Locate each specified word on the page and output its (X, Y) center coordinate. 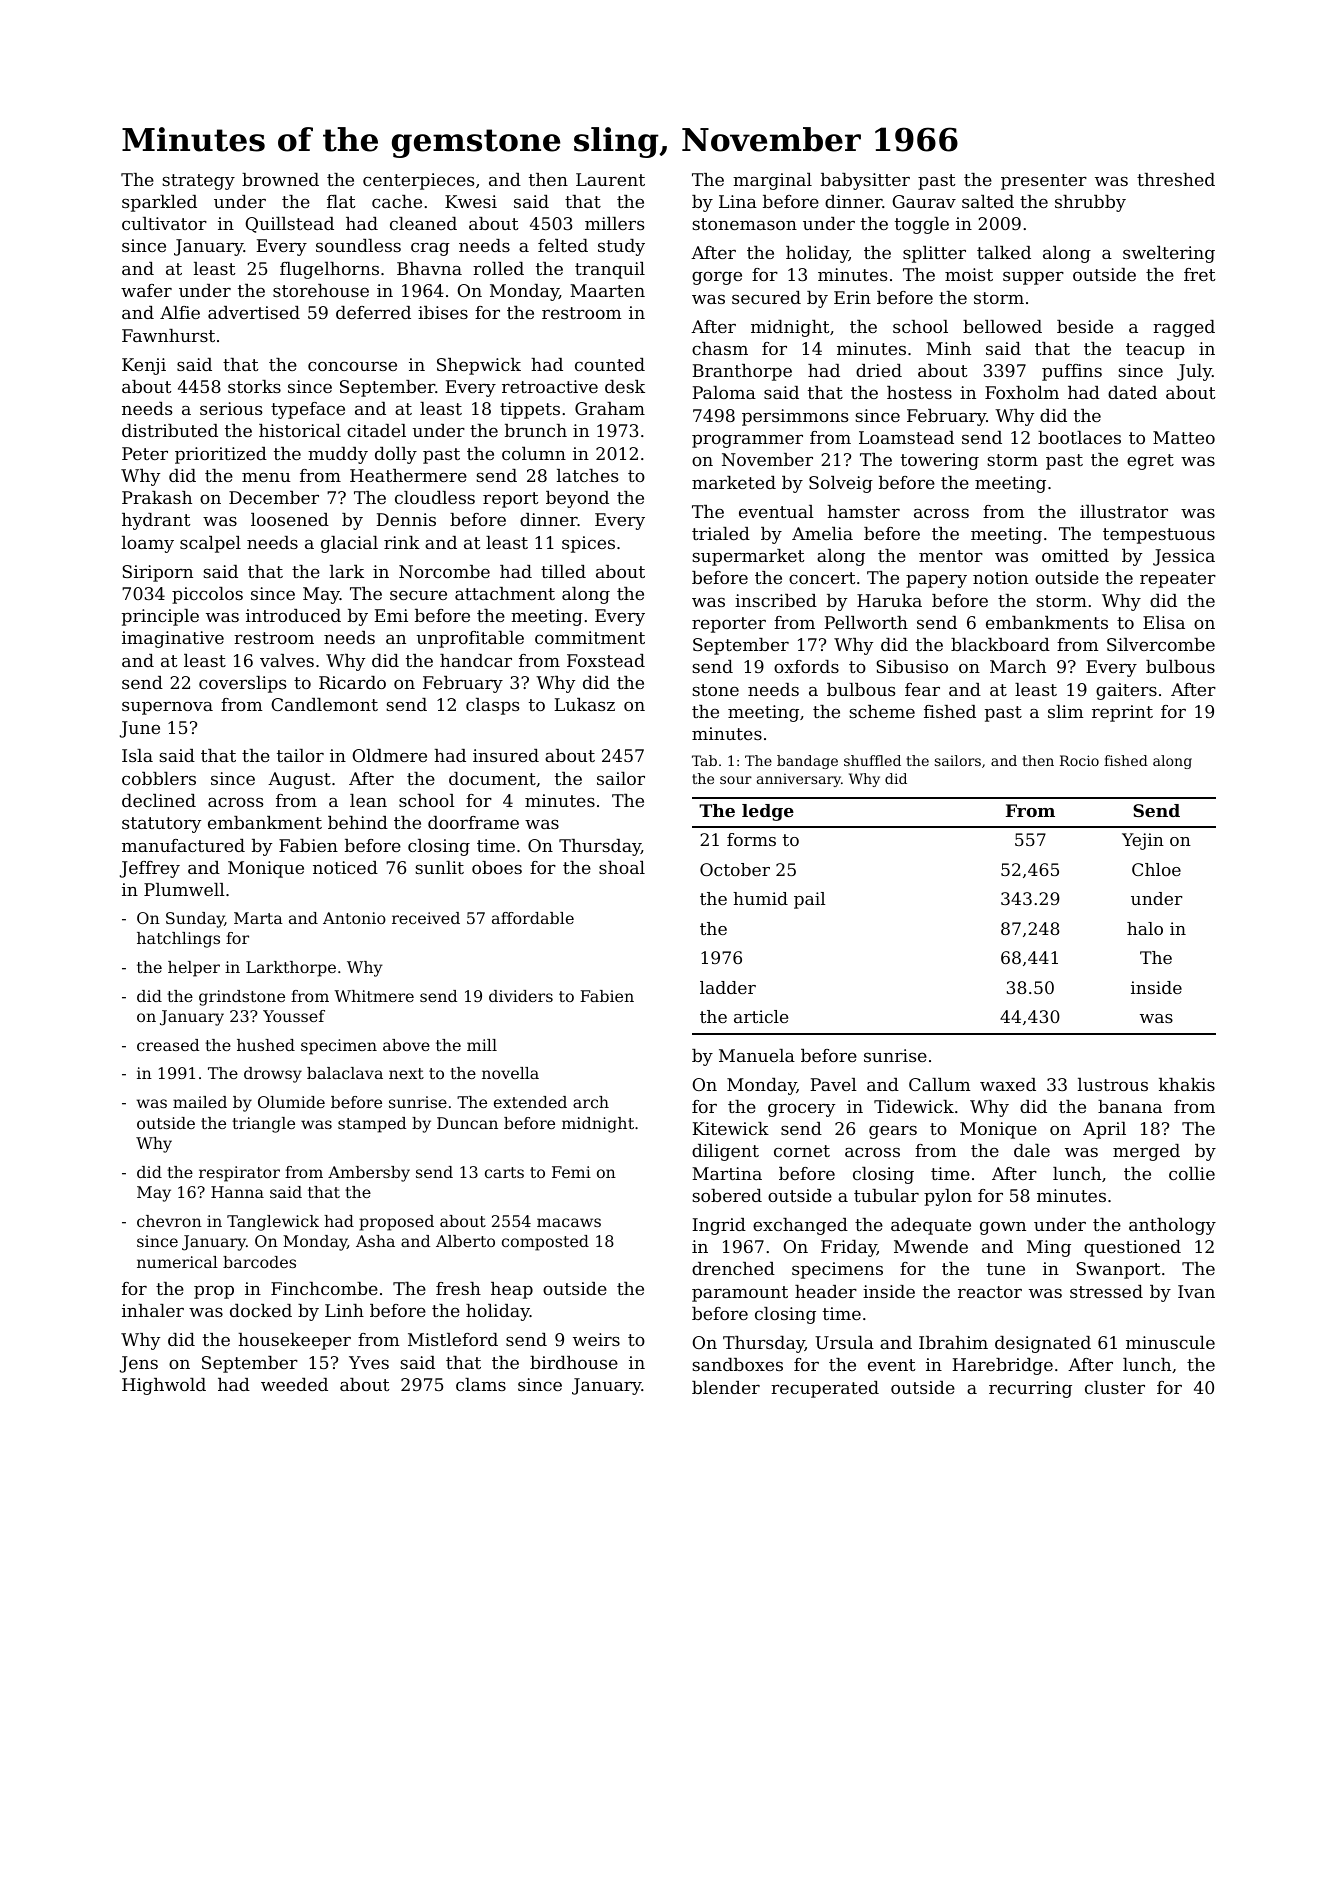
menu (266, 477)
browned (280, 179)
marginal (772, 181)
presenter (1044, 182)
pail (809, 900)
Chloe (1156, 869)
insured (506, 755)
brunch (536, 430)
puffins (1072, 372)
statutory (161, 825)
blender (726, 1387)
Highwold (164, 1386)
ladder (728, 987)
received (426, 918)
